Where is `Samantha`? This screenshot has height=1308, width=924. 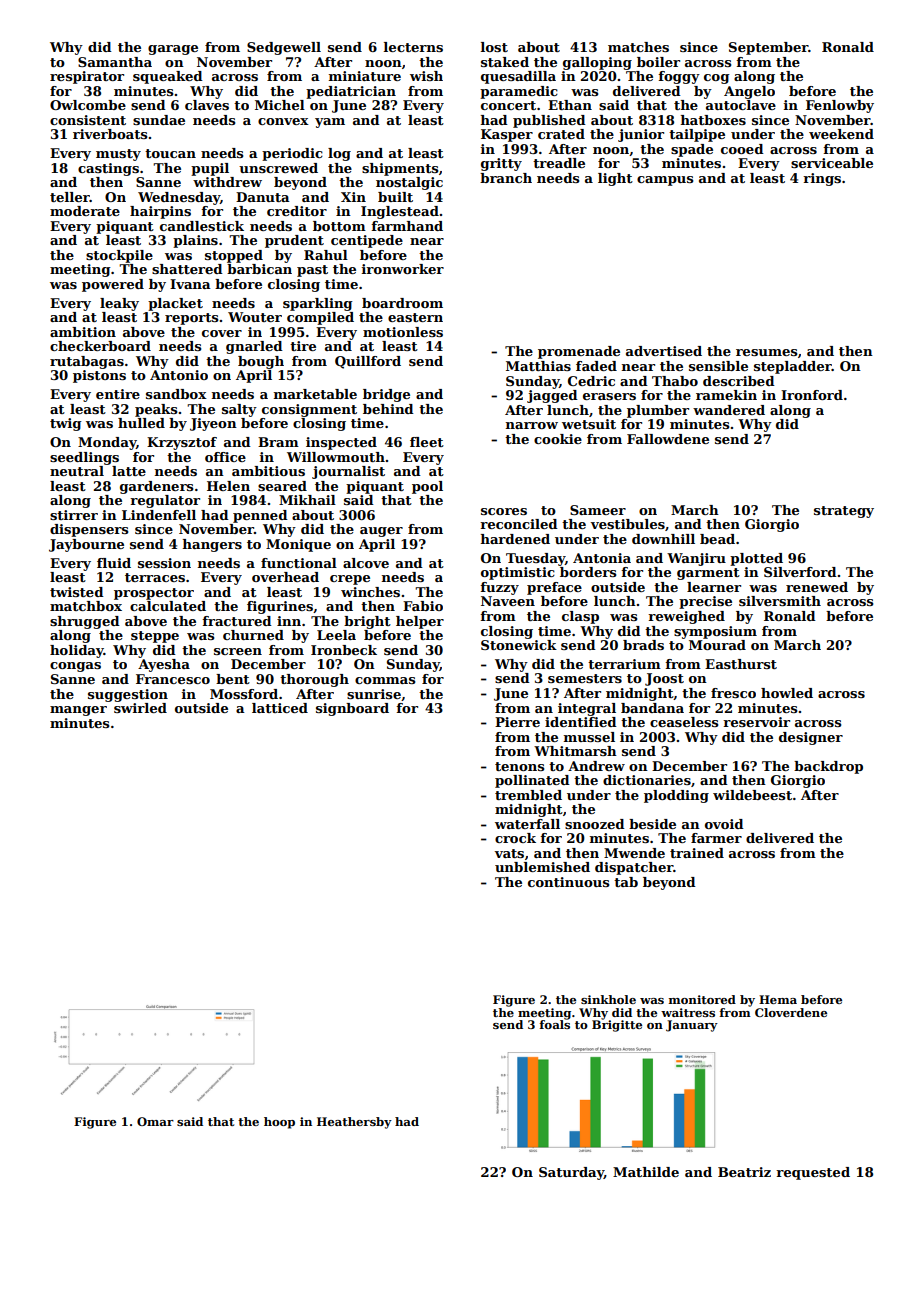
Samantha is located at coordinates (115, 62).
